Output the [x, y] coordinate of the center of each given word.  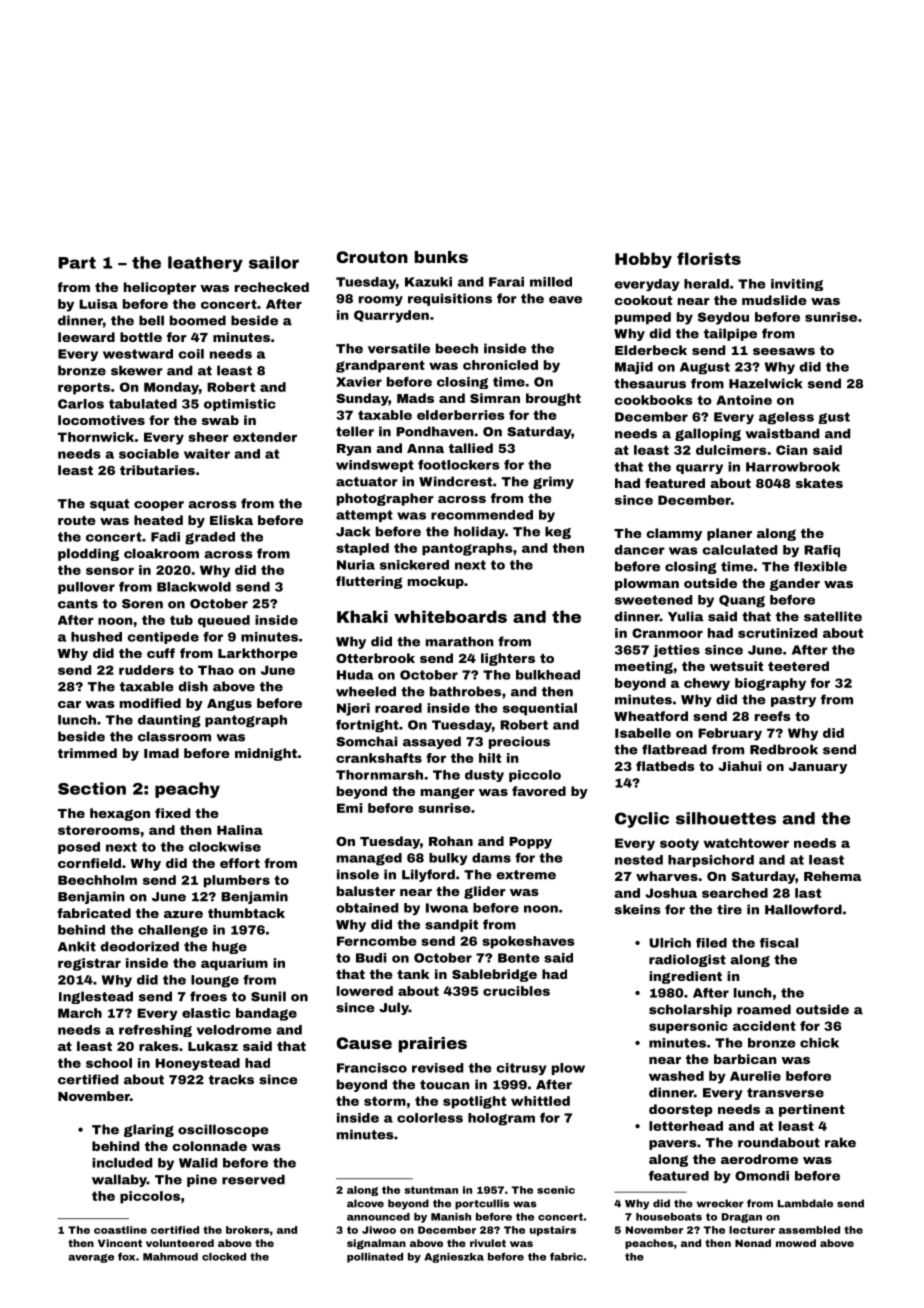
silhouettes [726, 818]
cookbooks [653, 400]
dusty [484, 776]
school [109, 1063]
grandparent [380, 366]
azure [183, 914]
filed [711, 943]
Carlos [81, 404]
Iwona [447, 908]
